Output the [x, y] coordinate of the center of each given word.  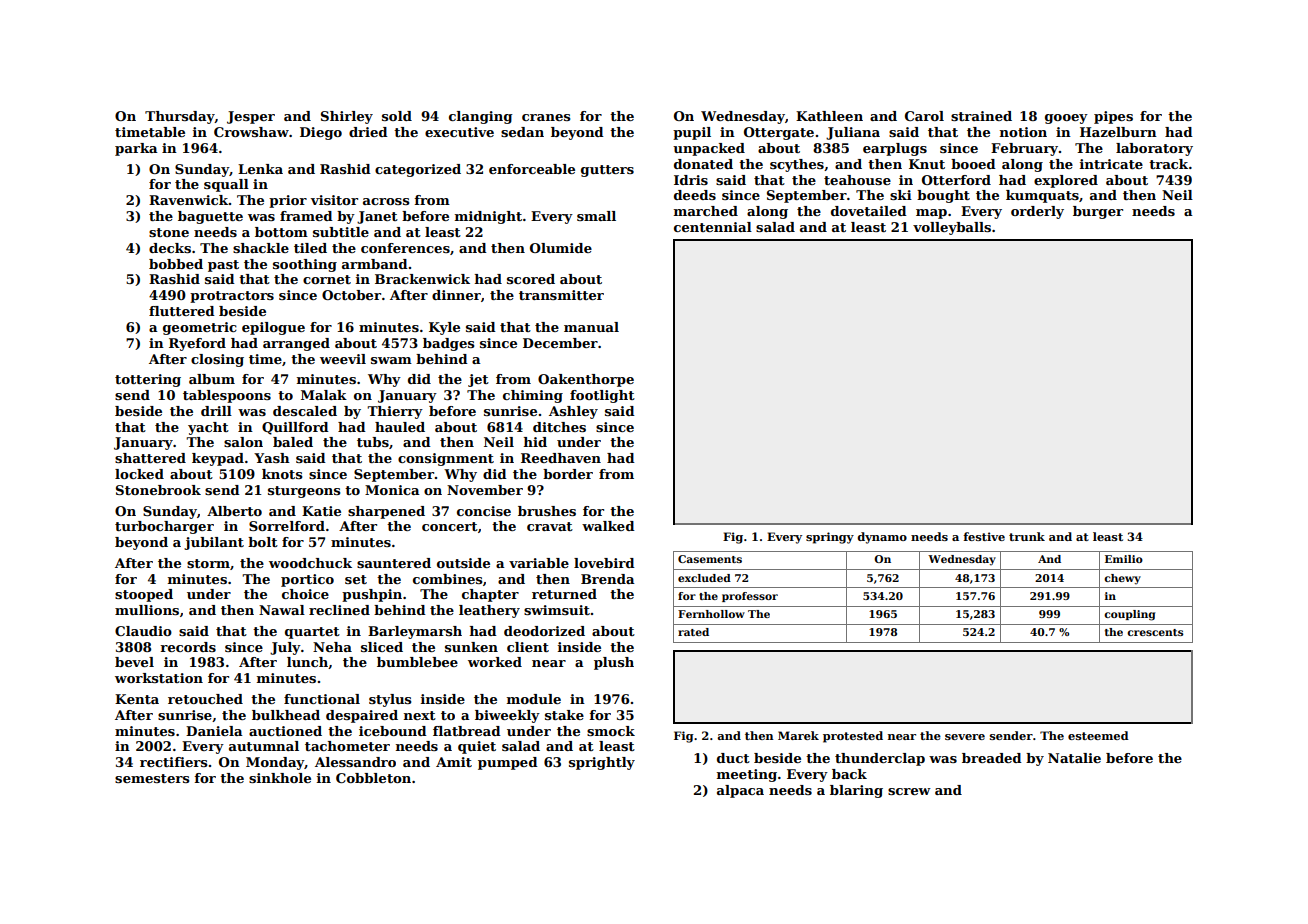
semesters [152, 778]
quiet [477, 747]
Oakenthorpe [586, 380]
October [351, 295]
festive [984, 536]
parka [136, 149]
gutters [607, 171]
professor [750, 597]
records [188, 647]
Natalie [1074, 758]
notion [1023, 132]
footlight [602, 396]
